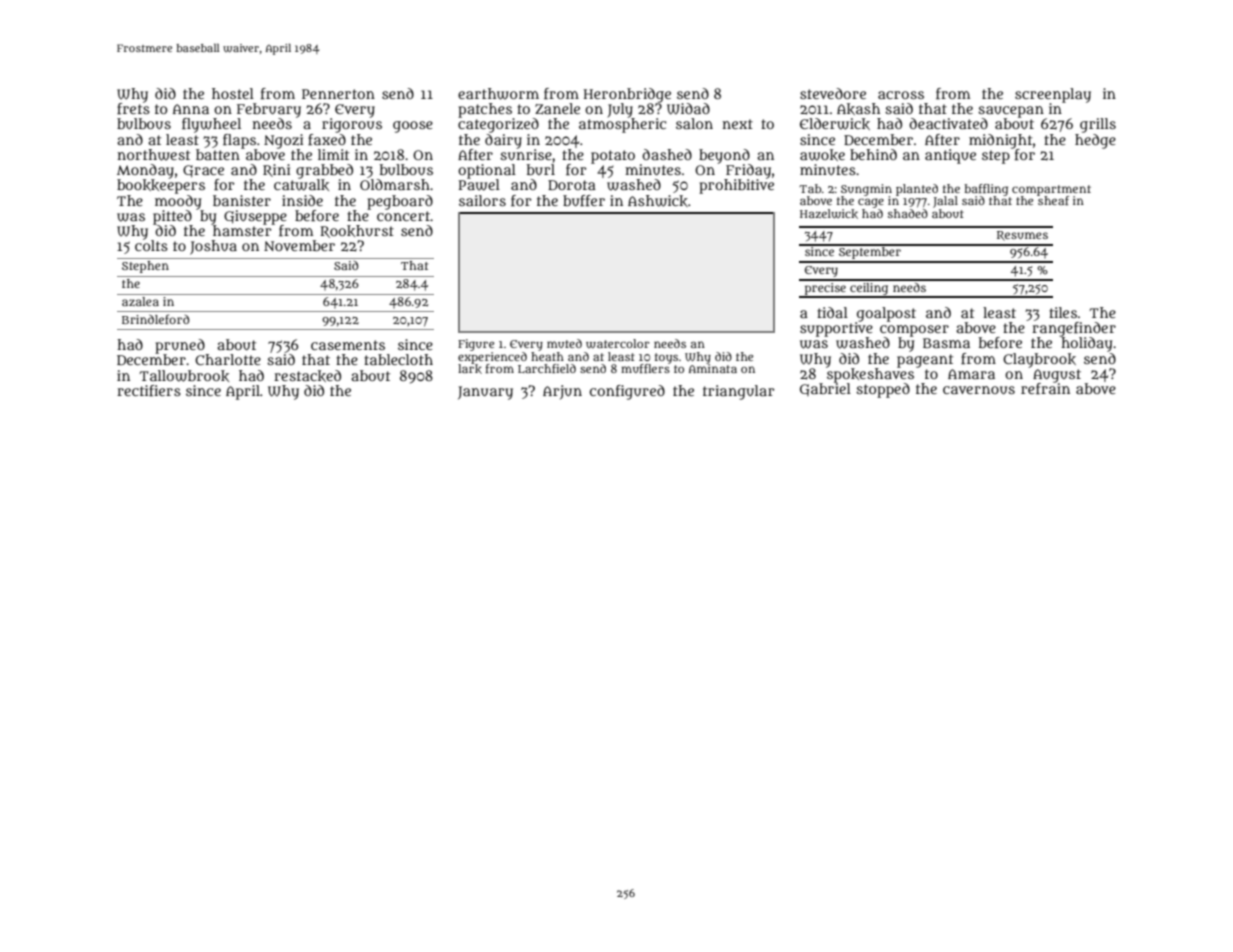 Image resolution: width=1233 pixels, height=952 pixels. I want to click on stevedore, so click(833, 93).
